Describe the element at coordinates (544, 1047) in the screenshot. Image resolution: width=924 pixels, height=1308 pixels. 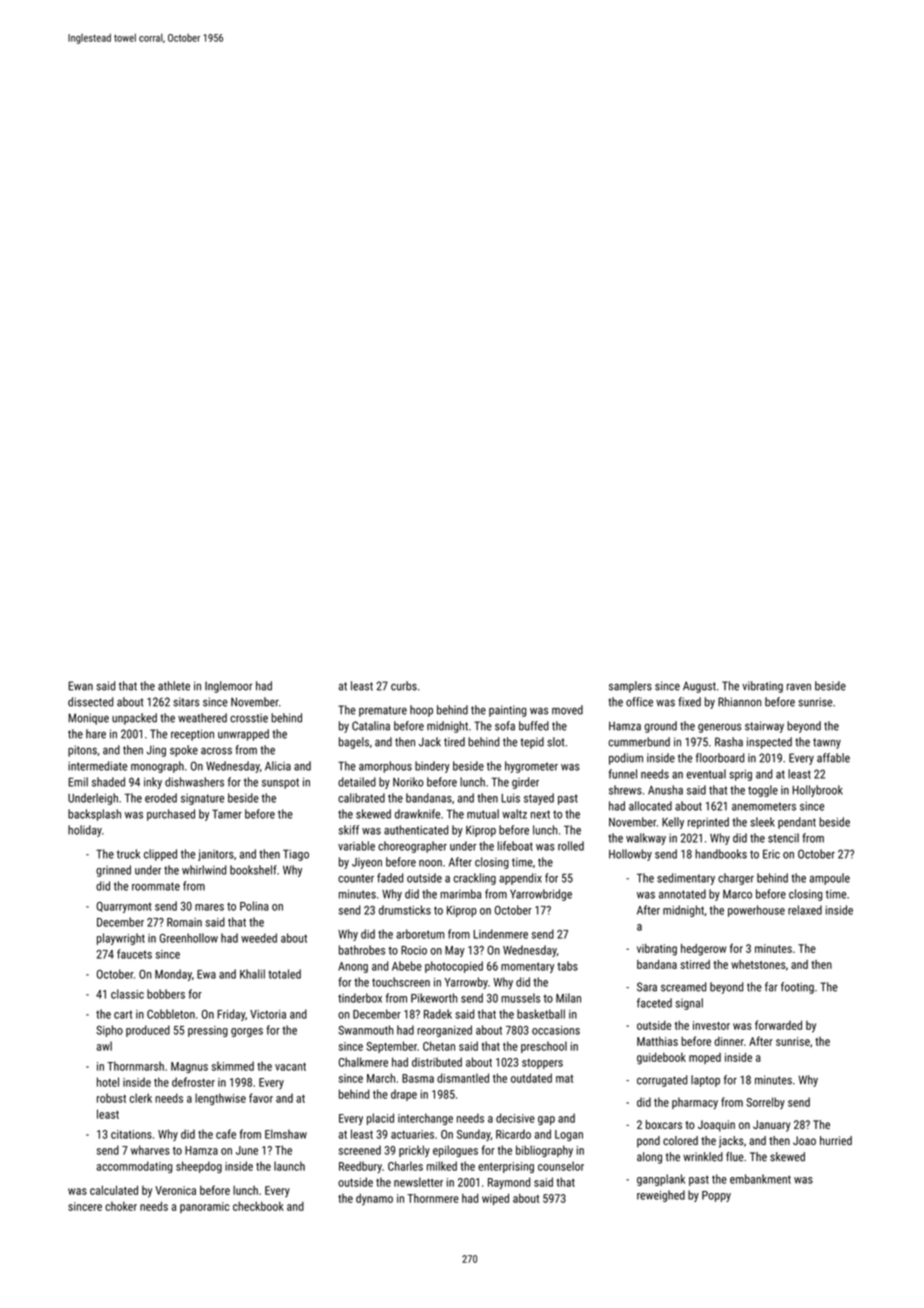
I see `preschool` at that location.
